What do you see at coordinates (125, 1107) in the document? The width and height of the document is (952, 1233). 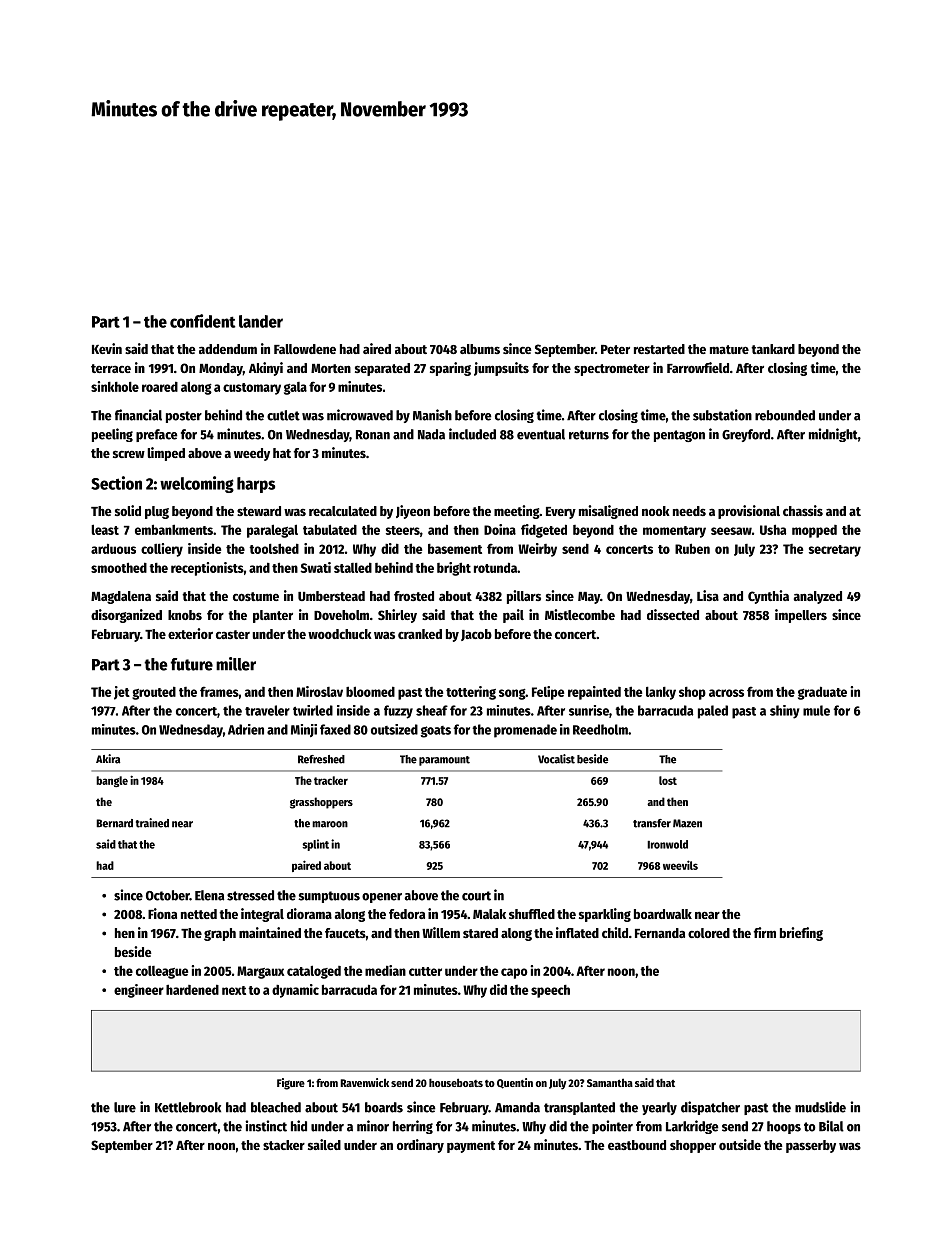 I see `lure` at bounding box center [125, 1107].
